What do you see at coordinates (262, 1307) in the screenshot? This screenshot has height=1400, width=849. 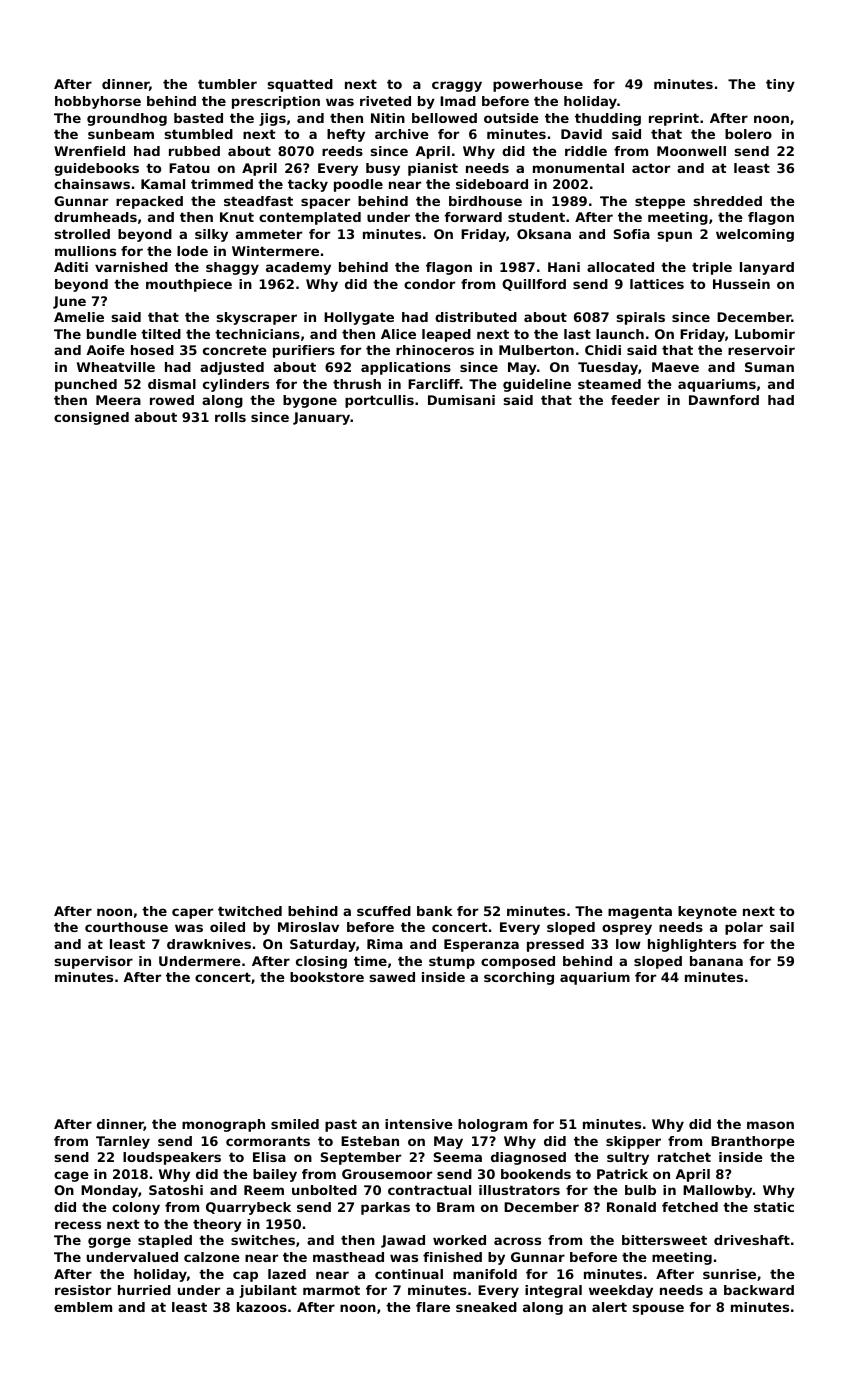 I see `kazoos` at bounding box center [262, 1307].
